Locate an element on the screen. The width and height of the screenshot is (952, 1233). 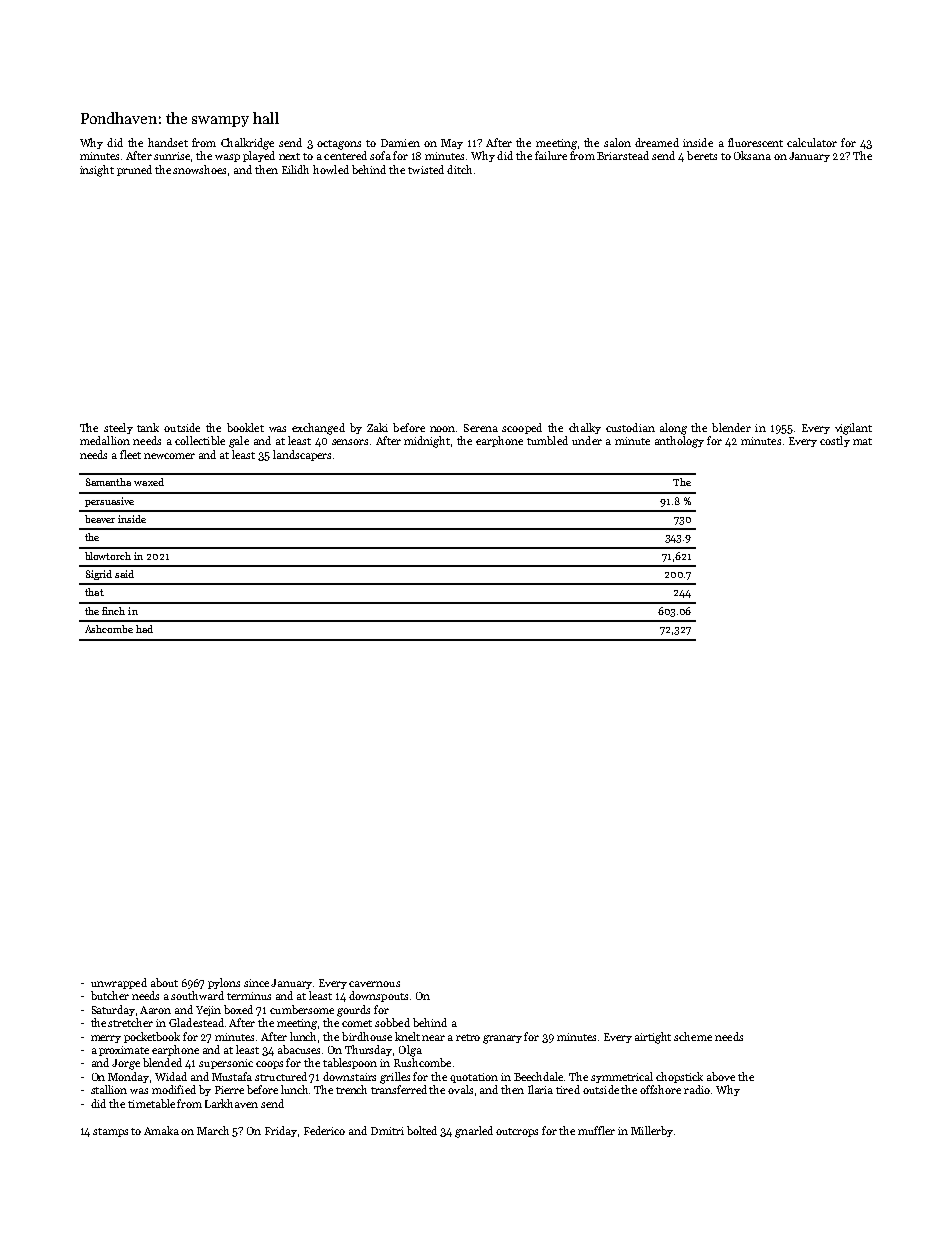
fluorescent is located at coordinates (755, 142).
